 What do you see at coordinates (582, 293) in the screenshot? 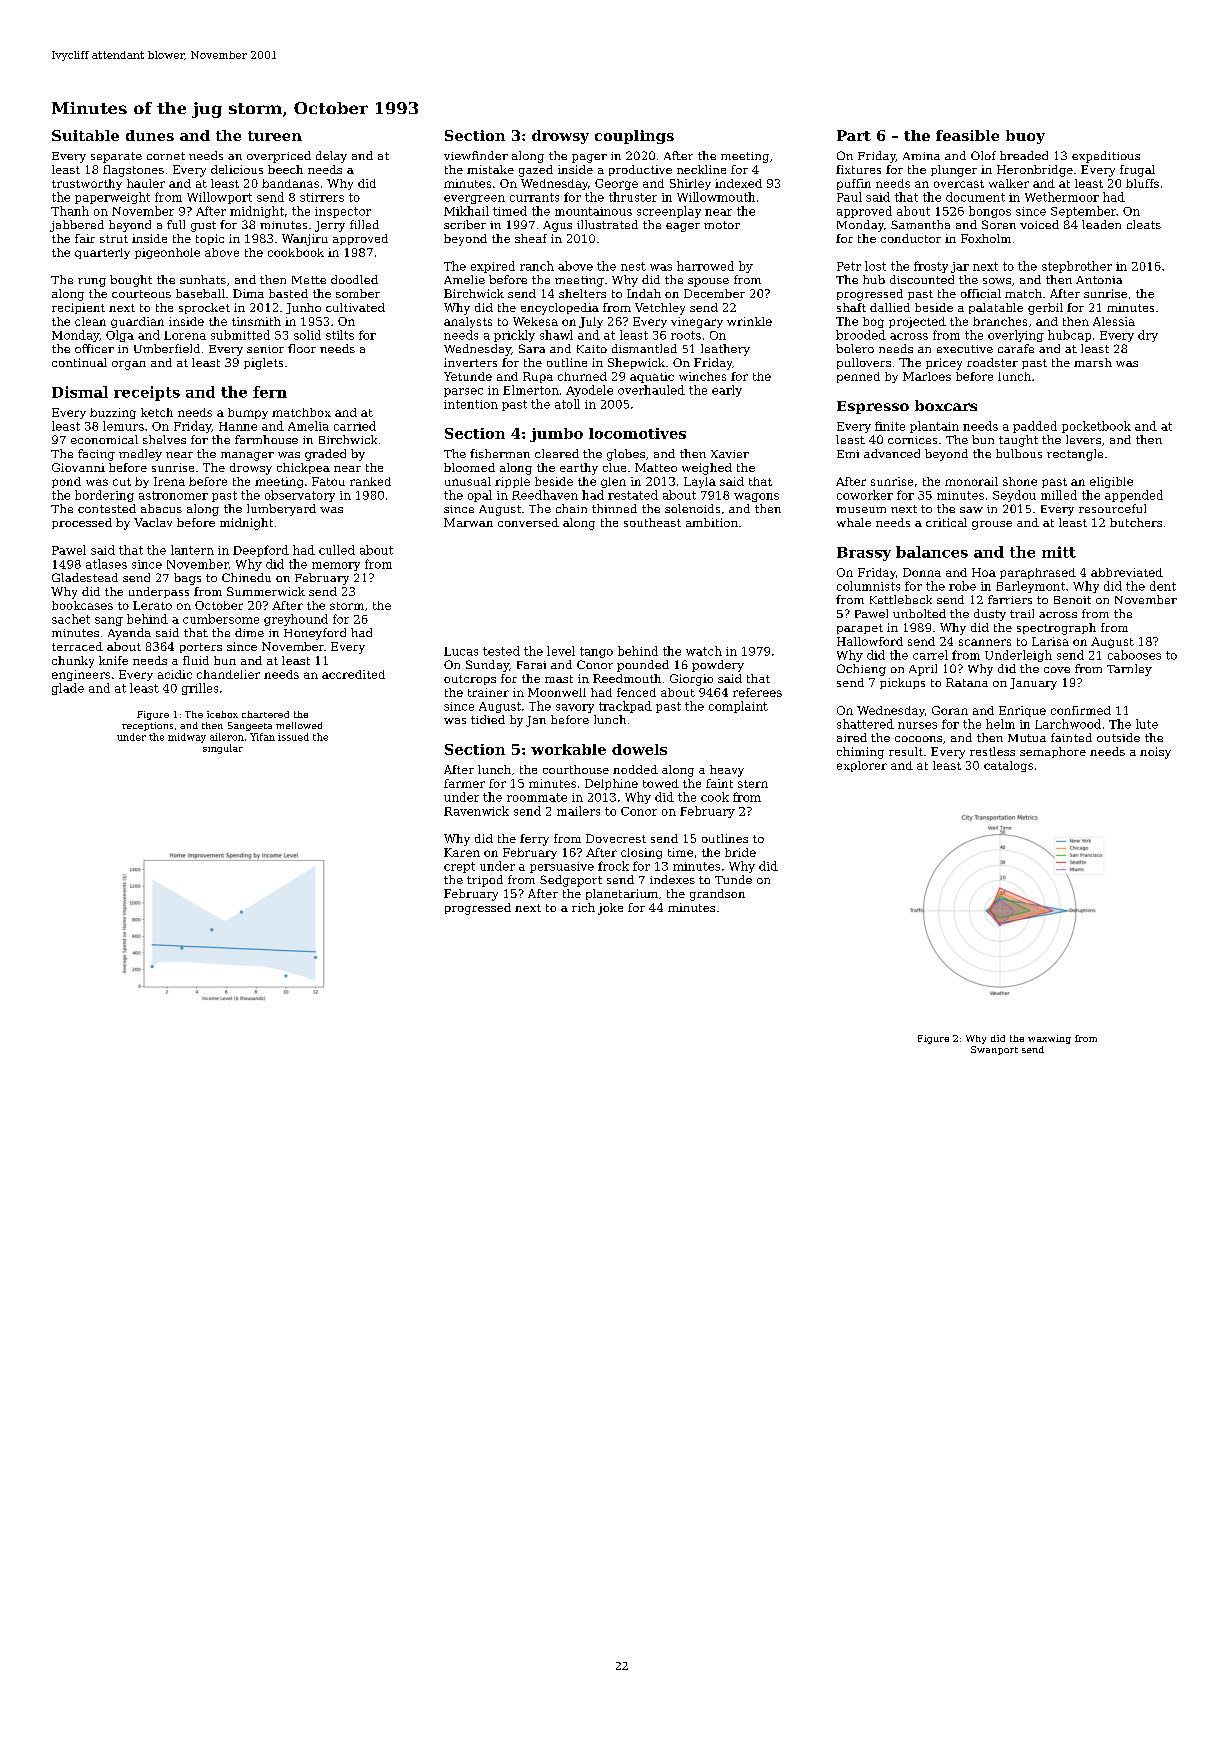
I see `shelters` at bounding box center [582, 293].
